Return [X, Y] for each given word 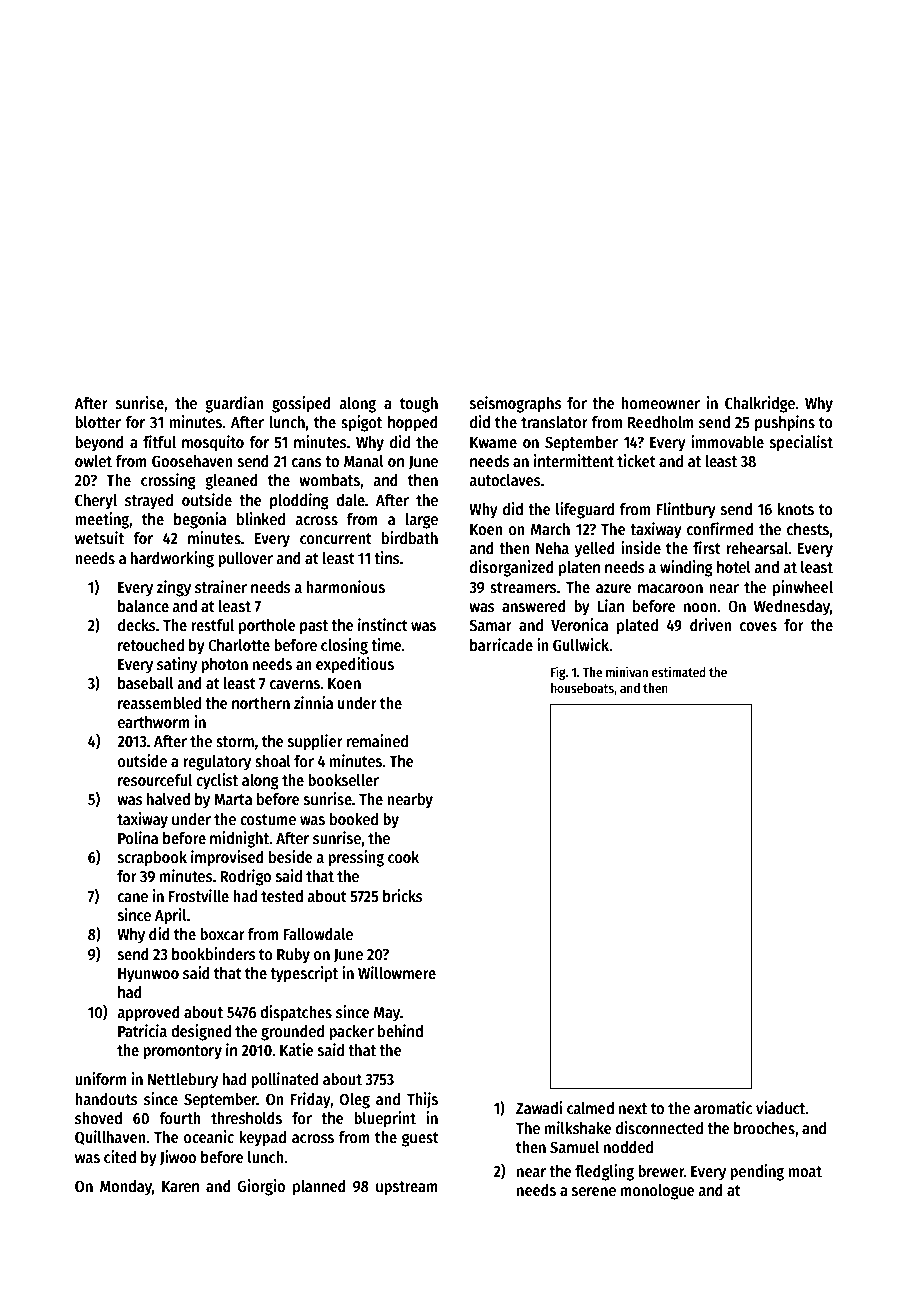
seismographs [516, 404]
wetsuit [99, 538]
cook [403, 857]
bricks [403, 895]
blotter [98, 422]
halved [168, 799]
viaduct [781, 1107]
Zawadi [539, 1107]
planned [319, 1188]
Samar [490, 625]
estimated [678, 671]
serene [594, 1192]
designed [201, 1032]
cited [120, 1156]
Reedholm [661, 422]
